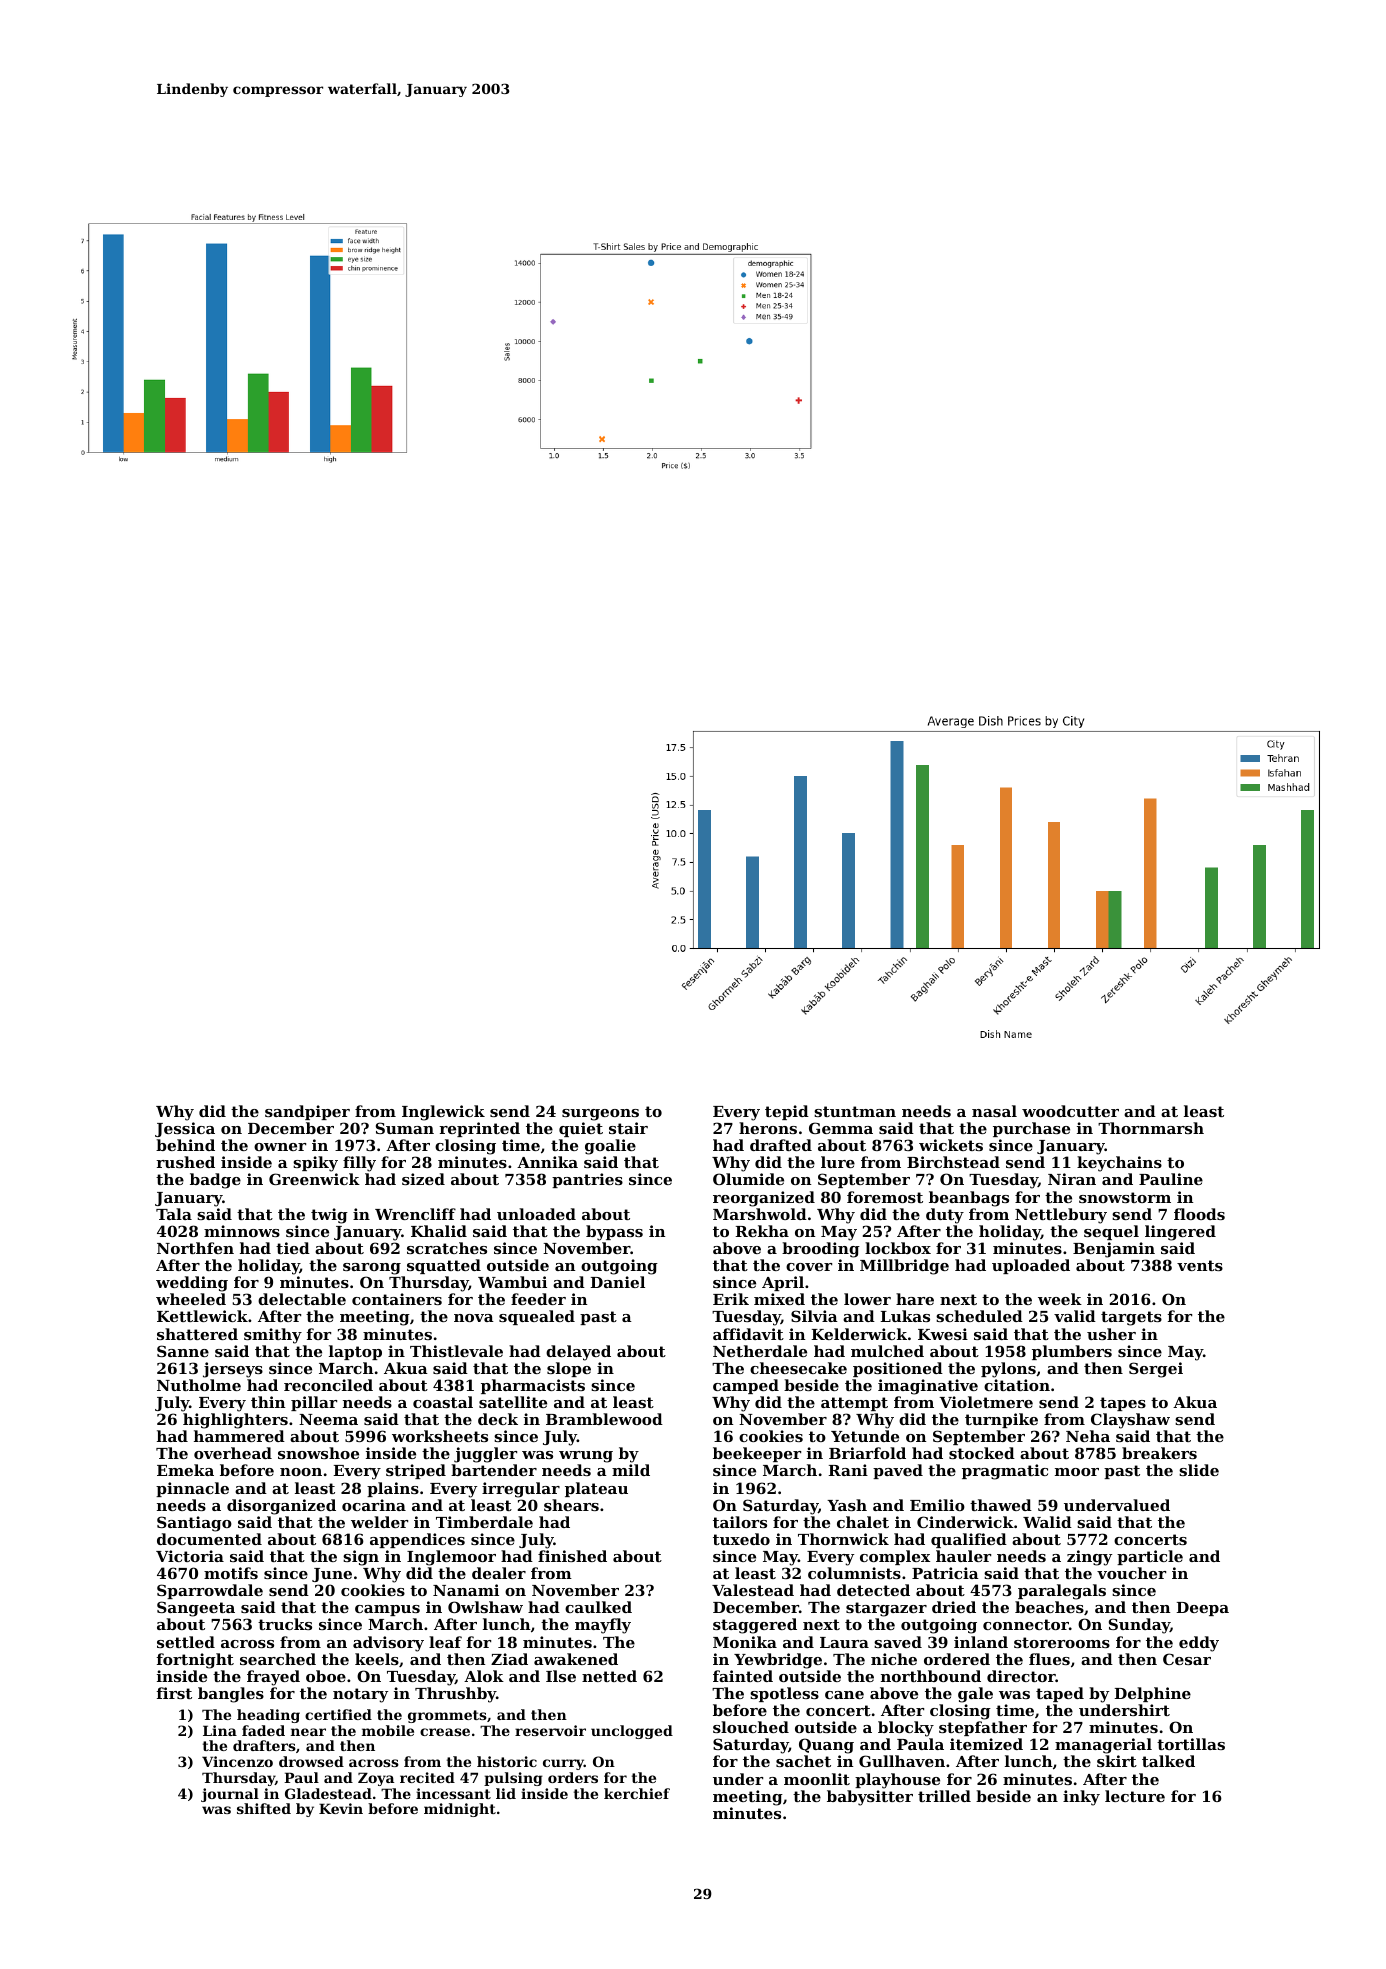 The width and height of the screenshot is (1386, 1969). I want to click on stepfather, so click(983, 1728).
